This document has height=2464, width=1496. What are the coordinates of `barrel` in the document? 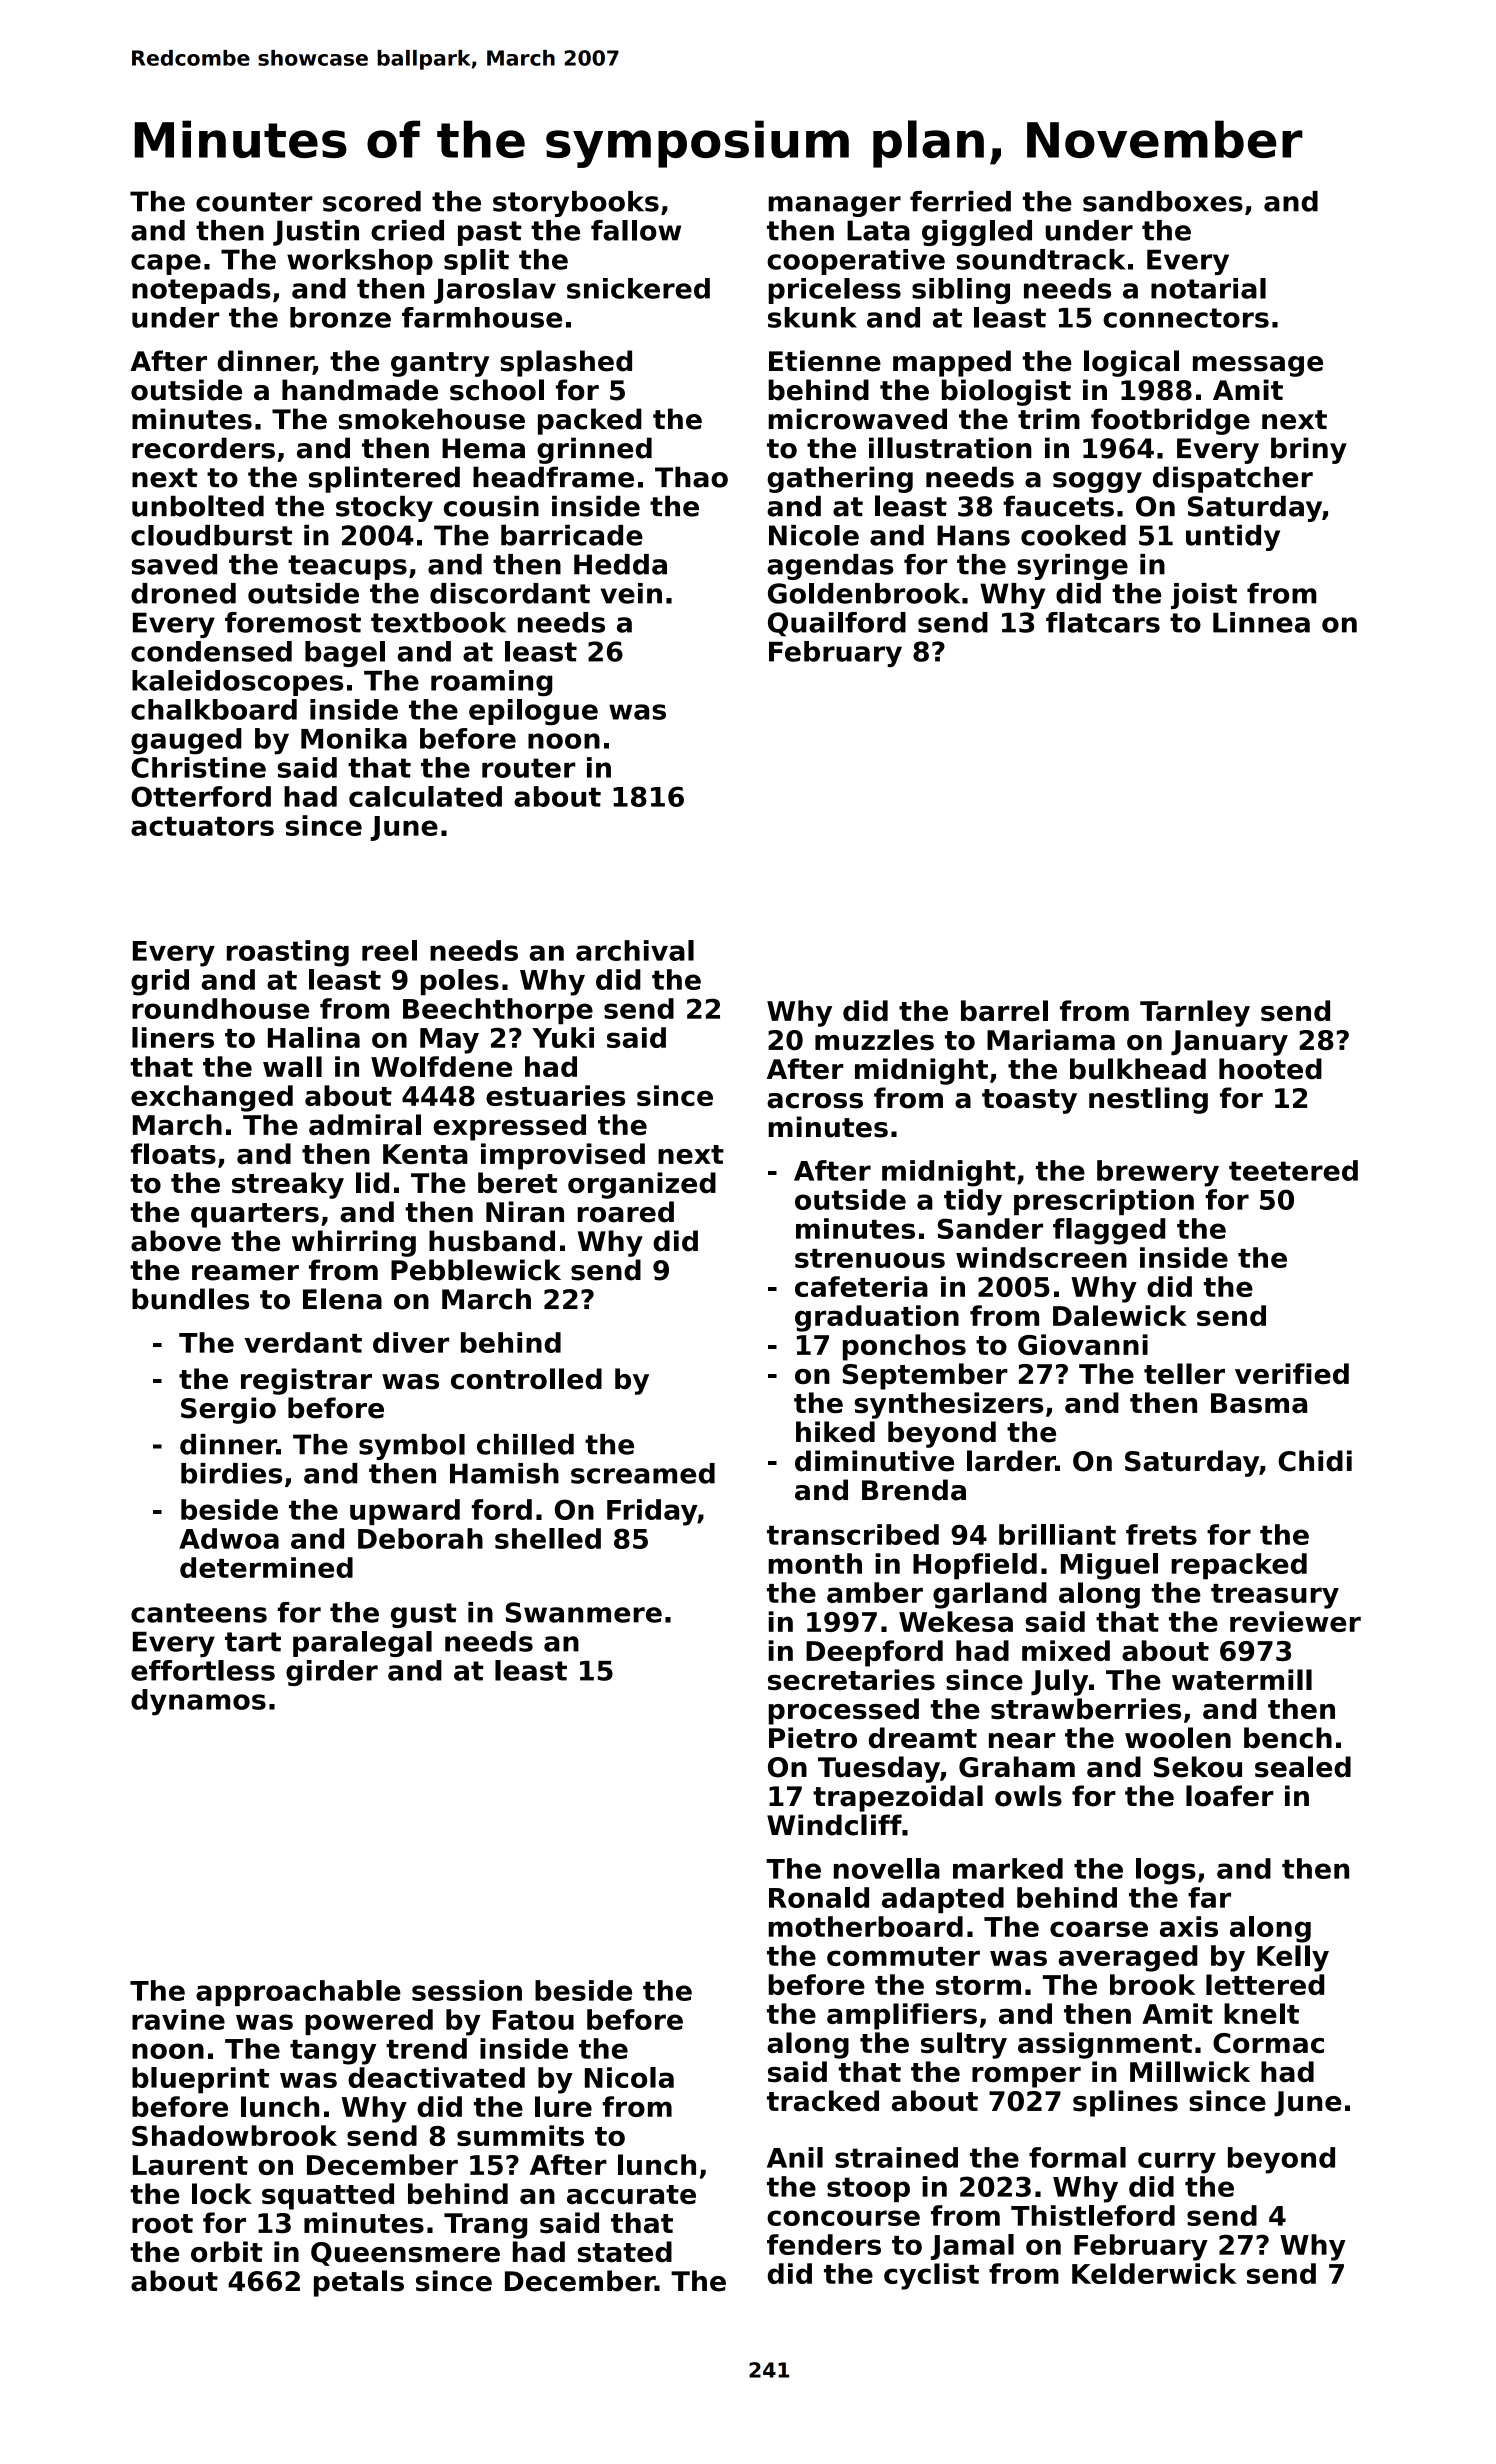 It's located at (1004, 1010).
